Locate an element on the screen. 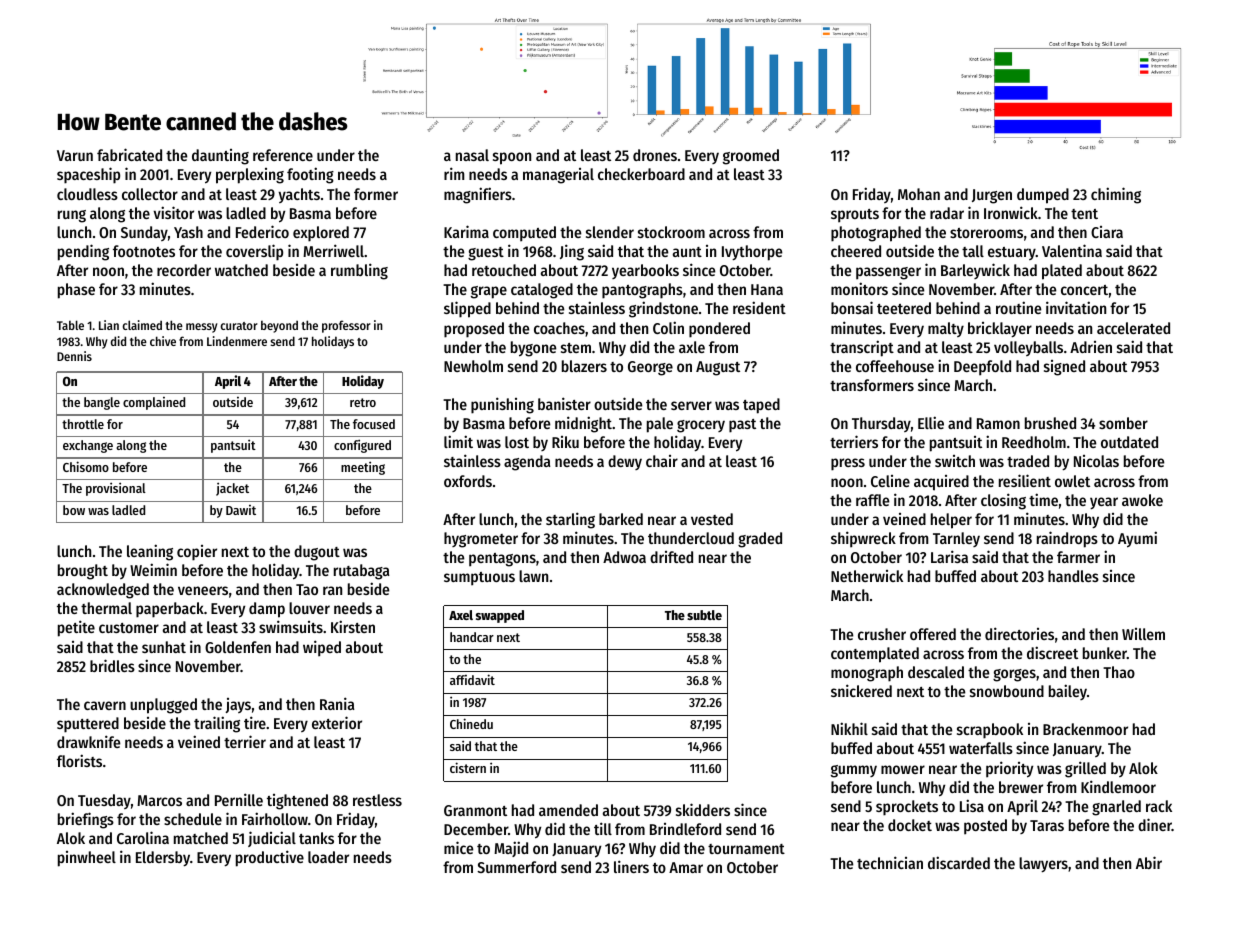 The width and height of the screenshot is (1233, 952). subtle is located at coordinates (704, 615).
